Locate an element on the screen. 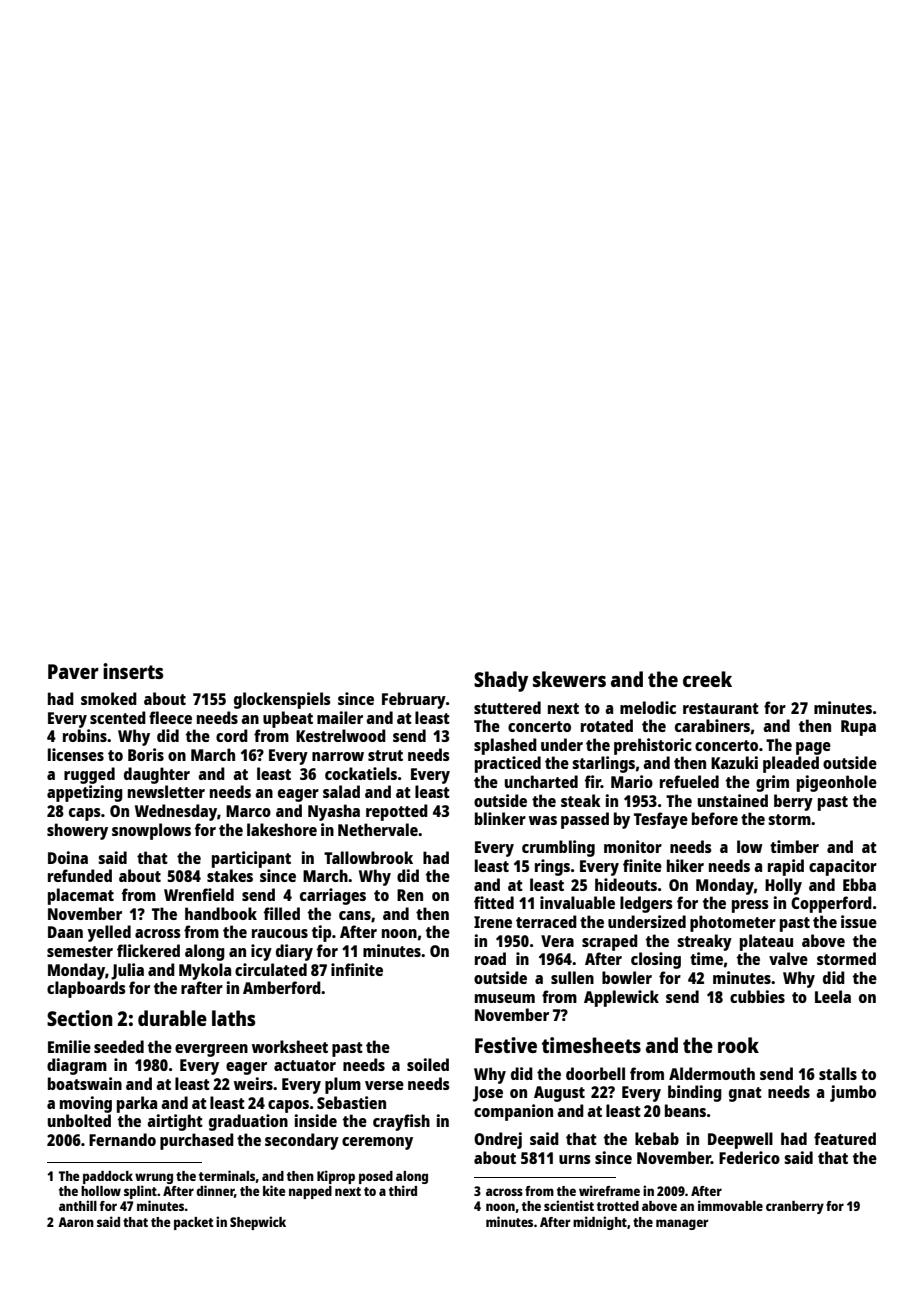 The image size is (924, 1314). creek is located at coordinates (707, 679).
